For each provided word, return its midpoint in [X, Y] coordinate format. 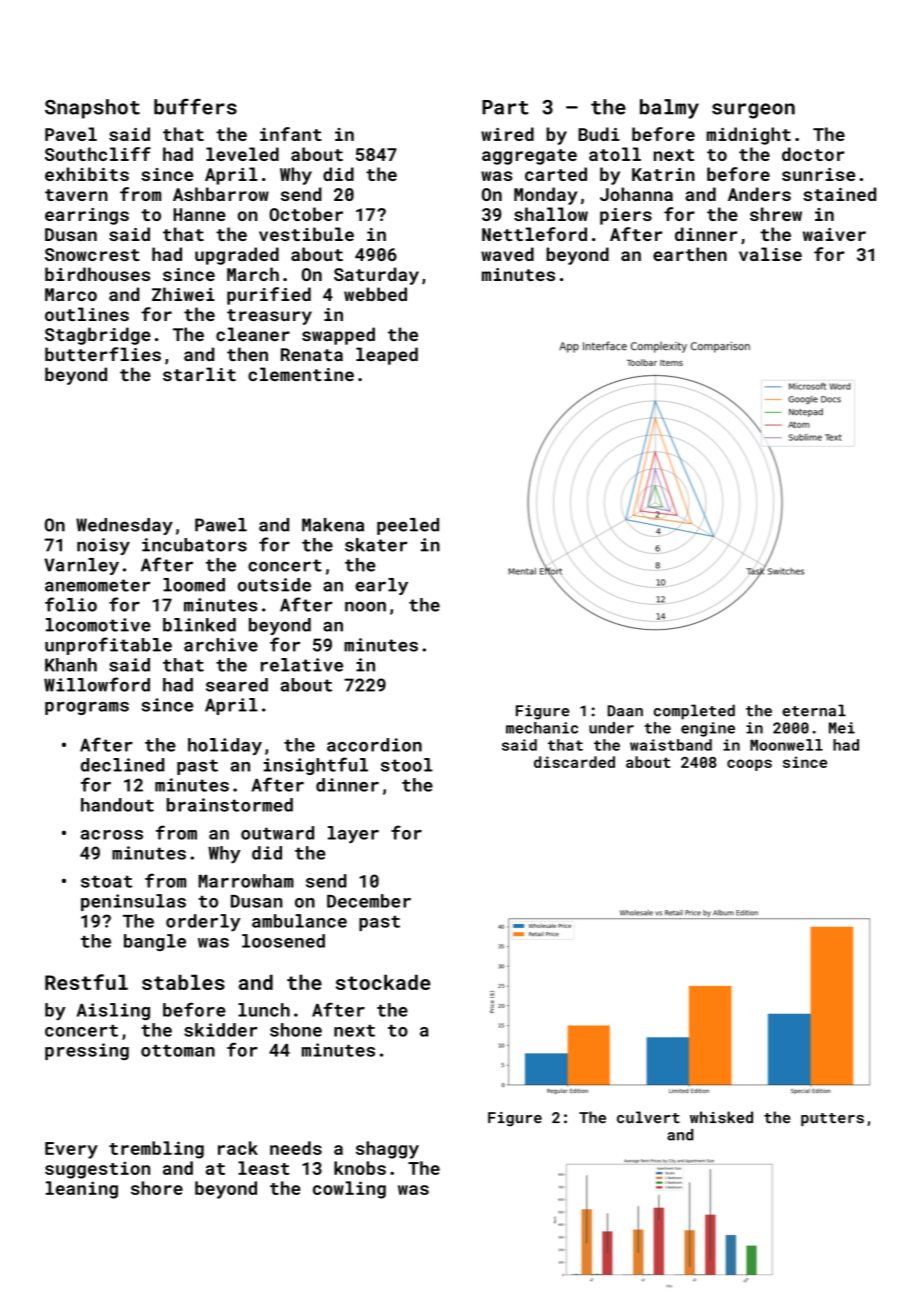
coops [749, 765]
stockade [383, 982]
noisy [103, 546]
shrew [776, 214]
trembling [156, 1150]
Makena [333, 525]
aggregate [529, 157]
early [381, 586]
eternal [814, 710]
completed [694, 712]
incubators [194, 545]
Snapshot [92, 109]
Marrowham [246, 881]
